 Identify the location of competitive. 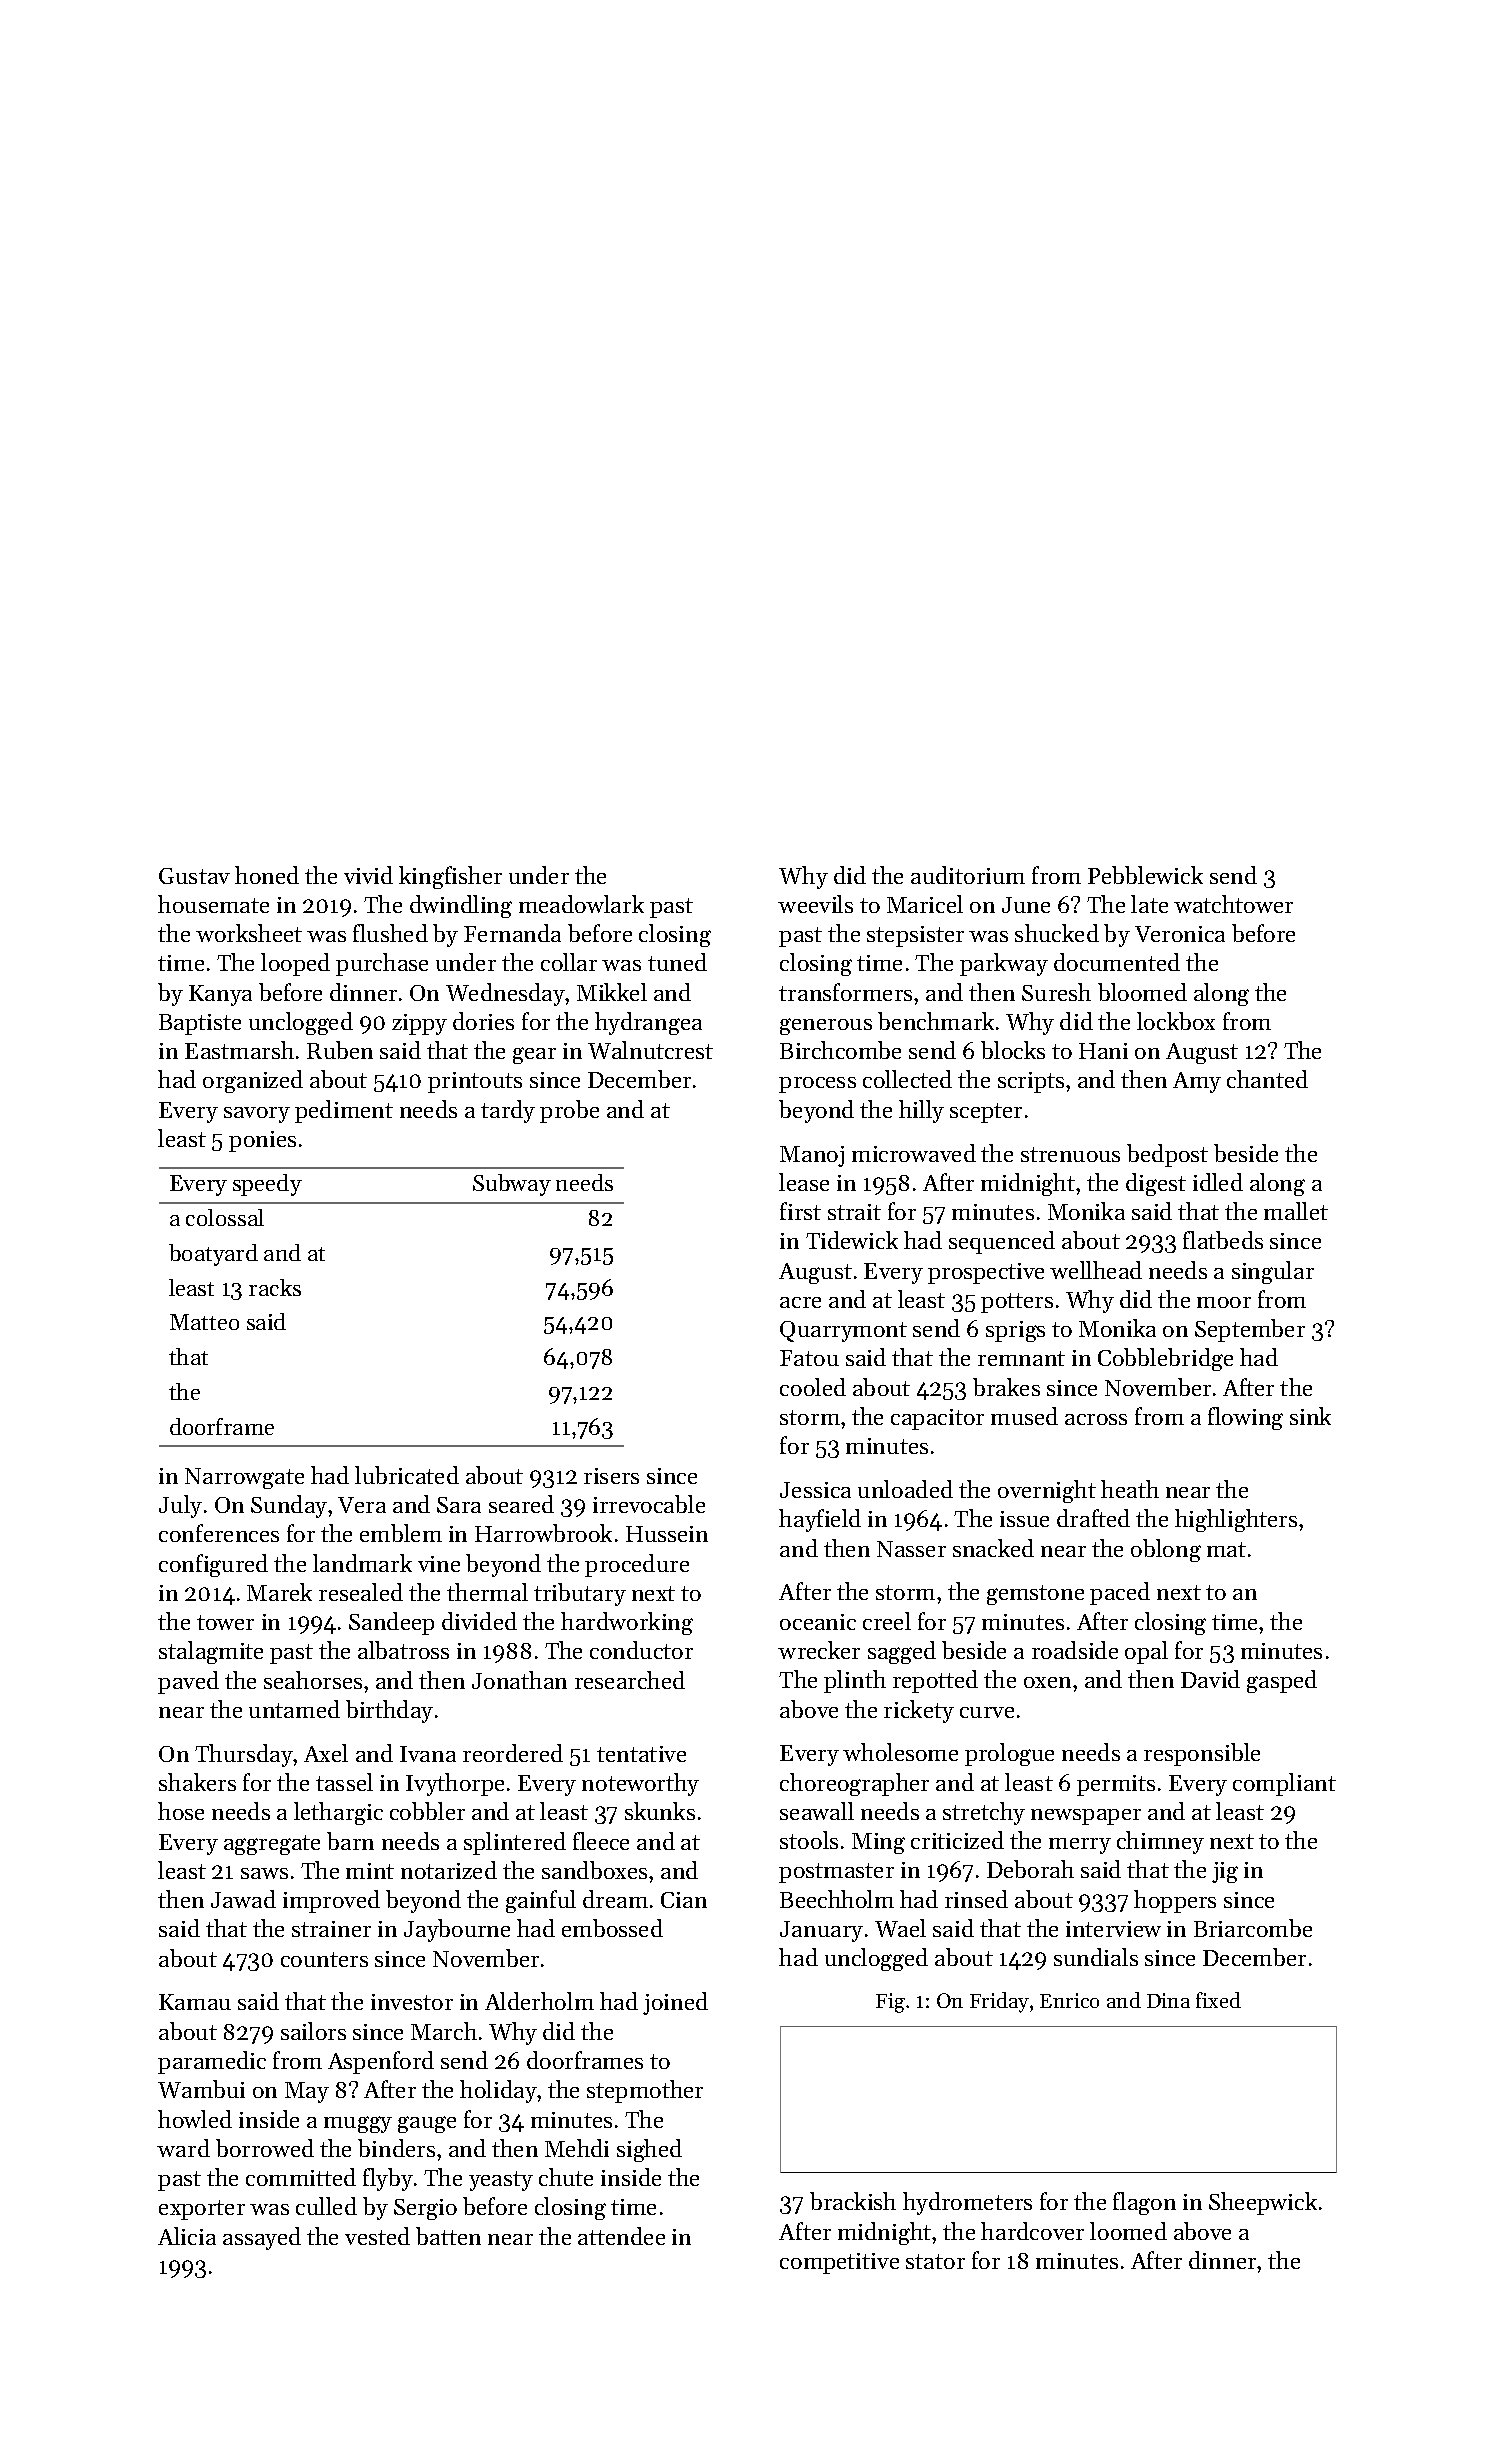
(839, 2263).
